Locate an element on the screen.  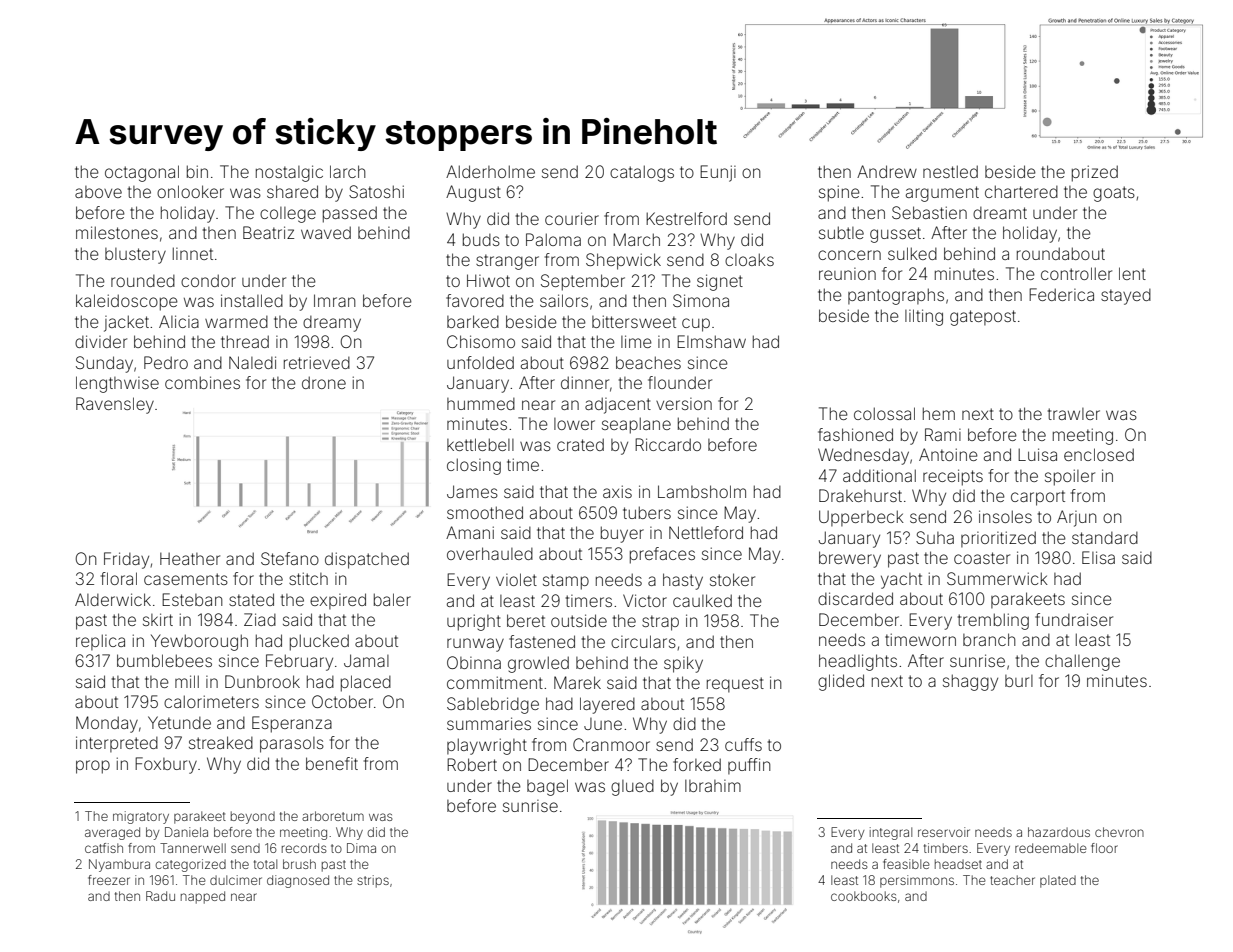
reservoir is located at coordinates (944, 832).
